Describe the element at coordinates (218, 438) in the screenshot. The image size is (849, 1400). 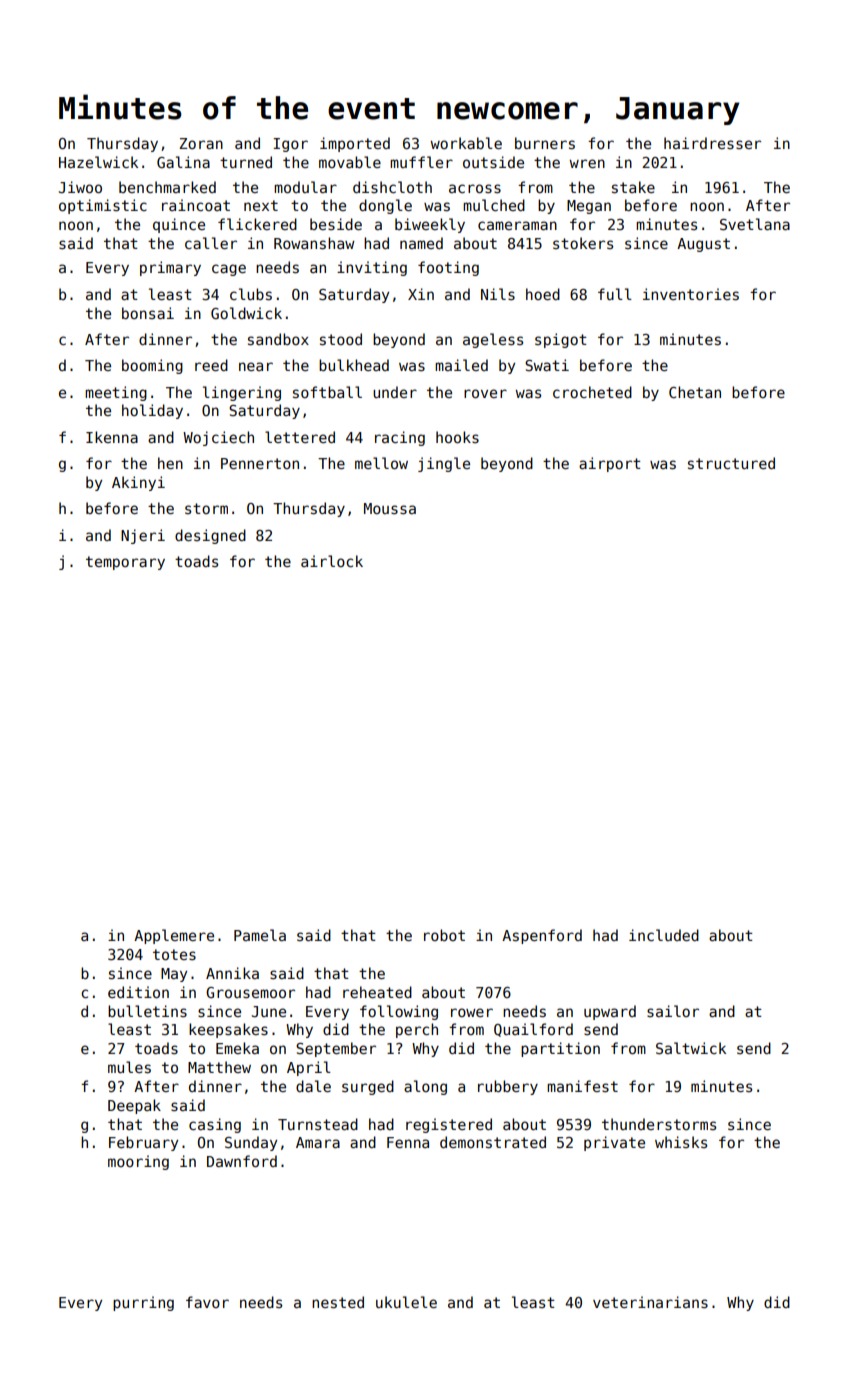
I see `Wojciech` at that location.
